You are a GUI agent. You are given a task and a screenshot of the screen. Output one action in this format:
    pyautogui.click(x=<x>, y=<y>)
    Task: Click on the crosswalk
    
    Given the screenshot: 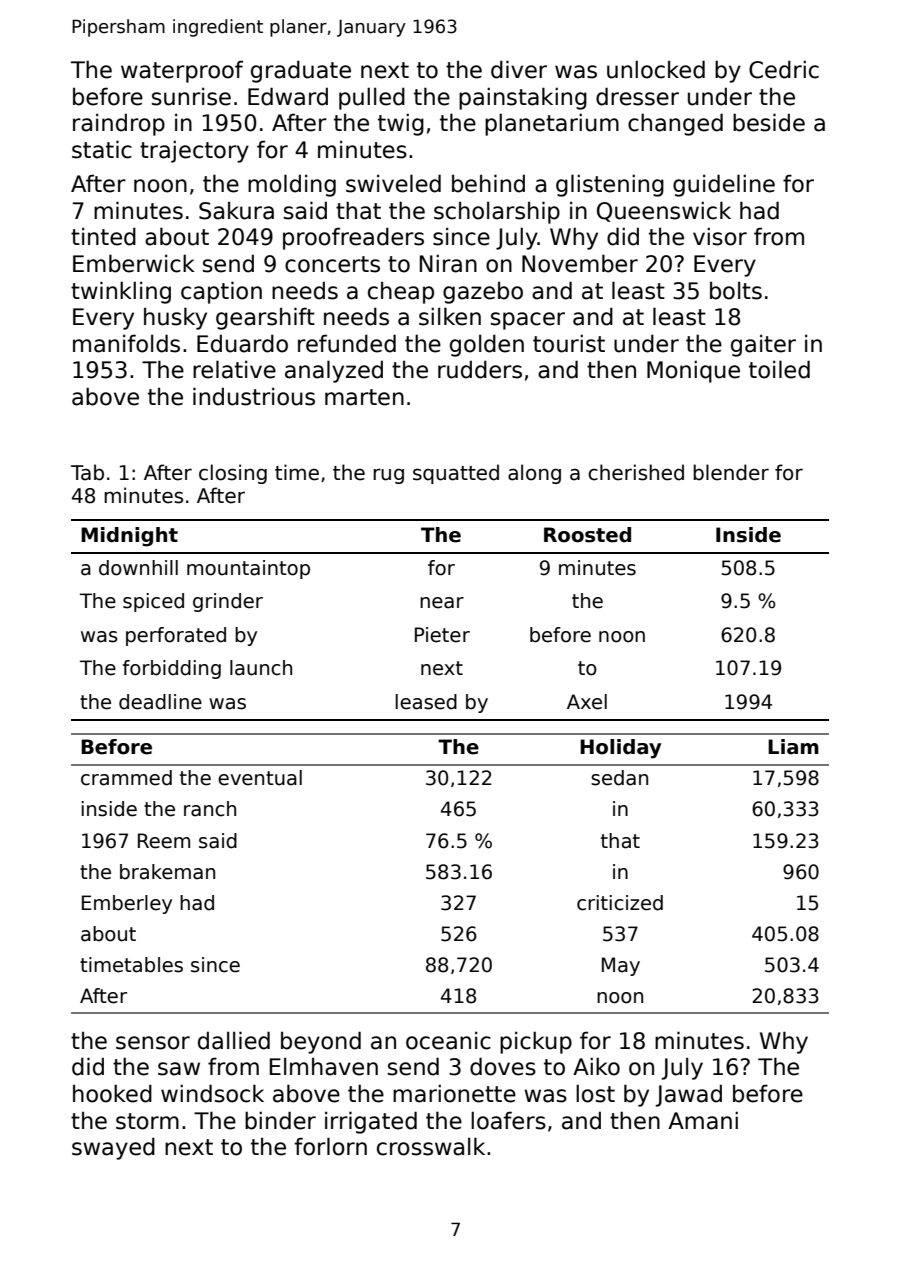 What is the action you would take?
    pyautogui.click(x=431, y=1146)
